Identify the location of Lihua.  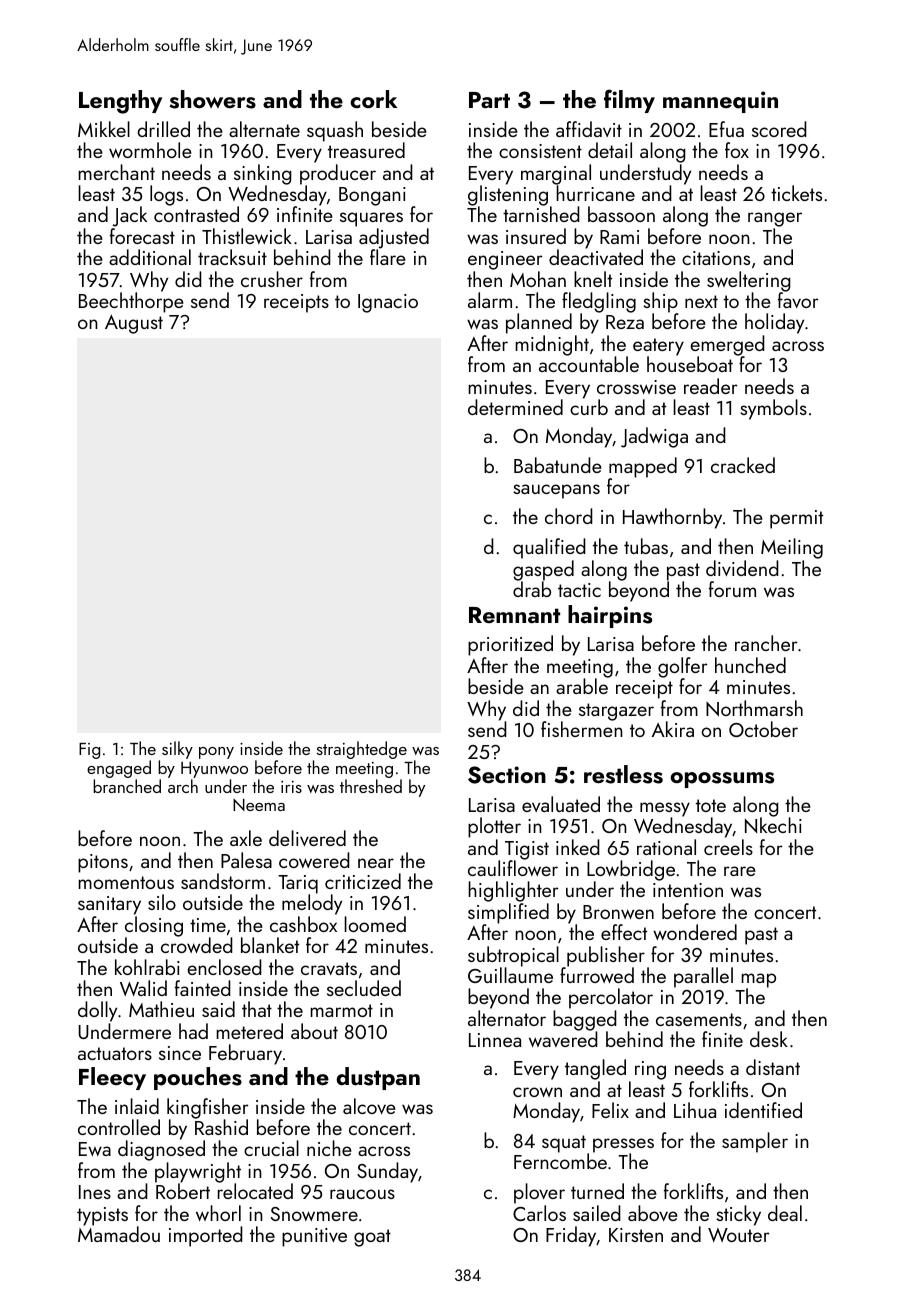
(695, 1110).
